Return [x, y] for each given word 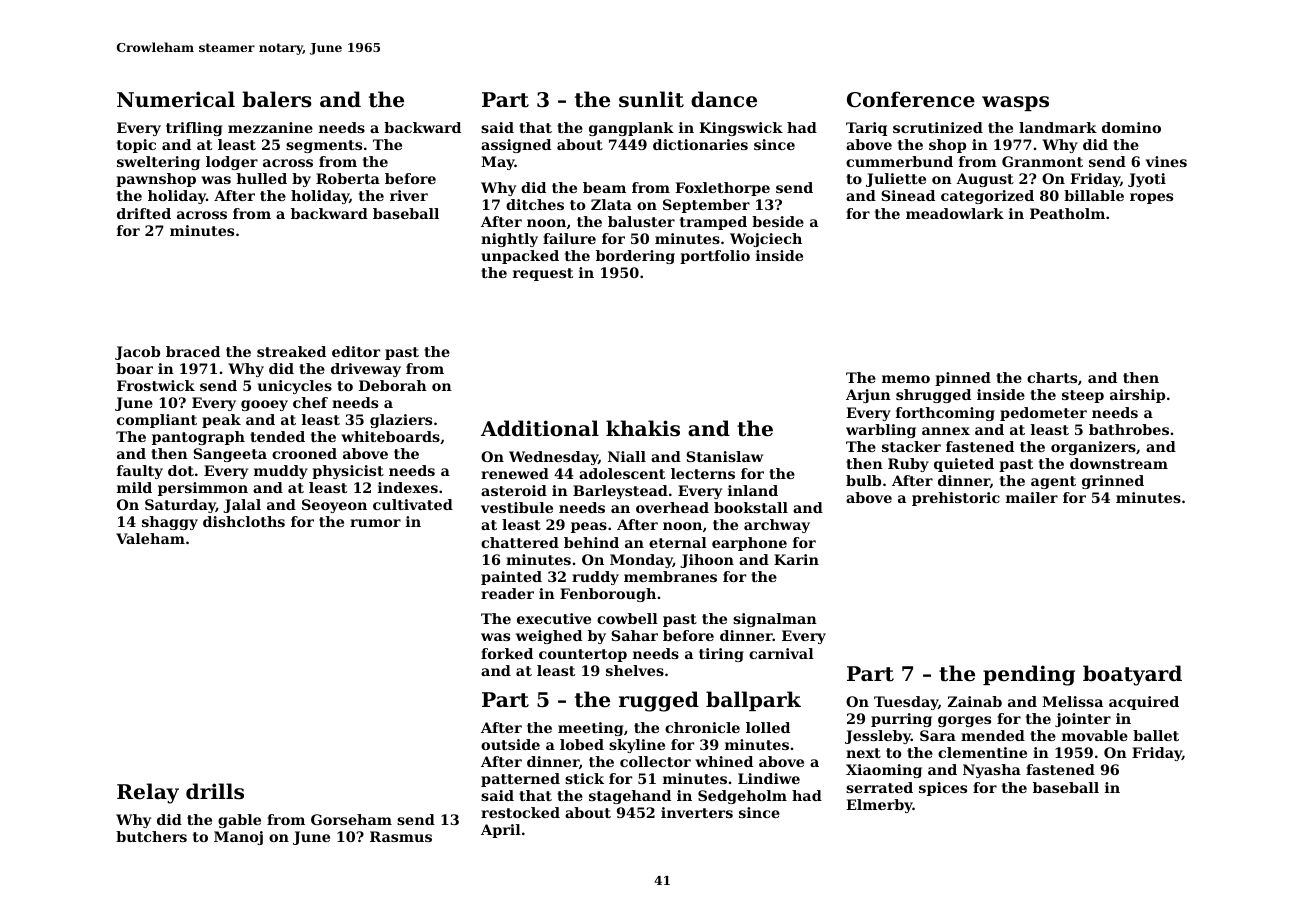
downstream [1119, 463]
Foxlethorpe [722, 189]
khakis [643, 428]
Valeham [150, 538]
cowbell [627, 618]
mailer [1032, 497]
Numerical [176, 99]
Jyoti [1147, 180]
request [543, 274]
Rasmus [401, 836]
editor [356, 351]
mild [134, 487]
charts [1052, 377]
